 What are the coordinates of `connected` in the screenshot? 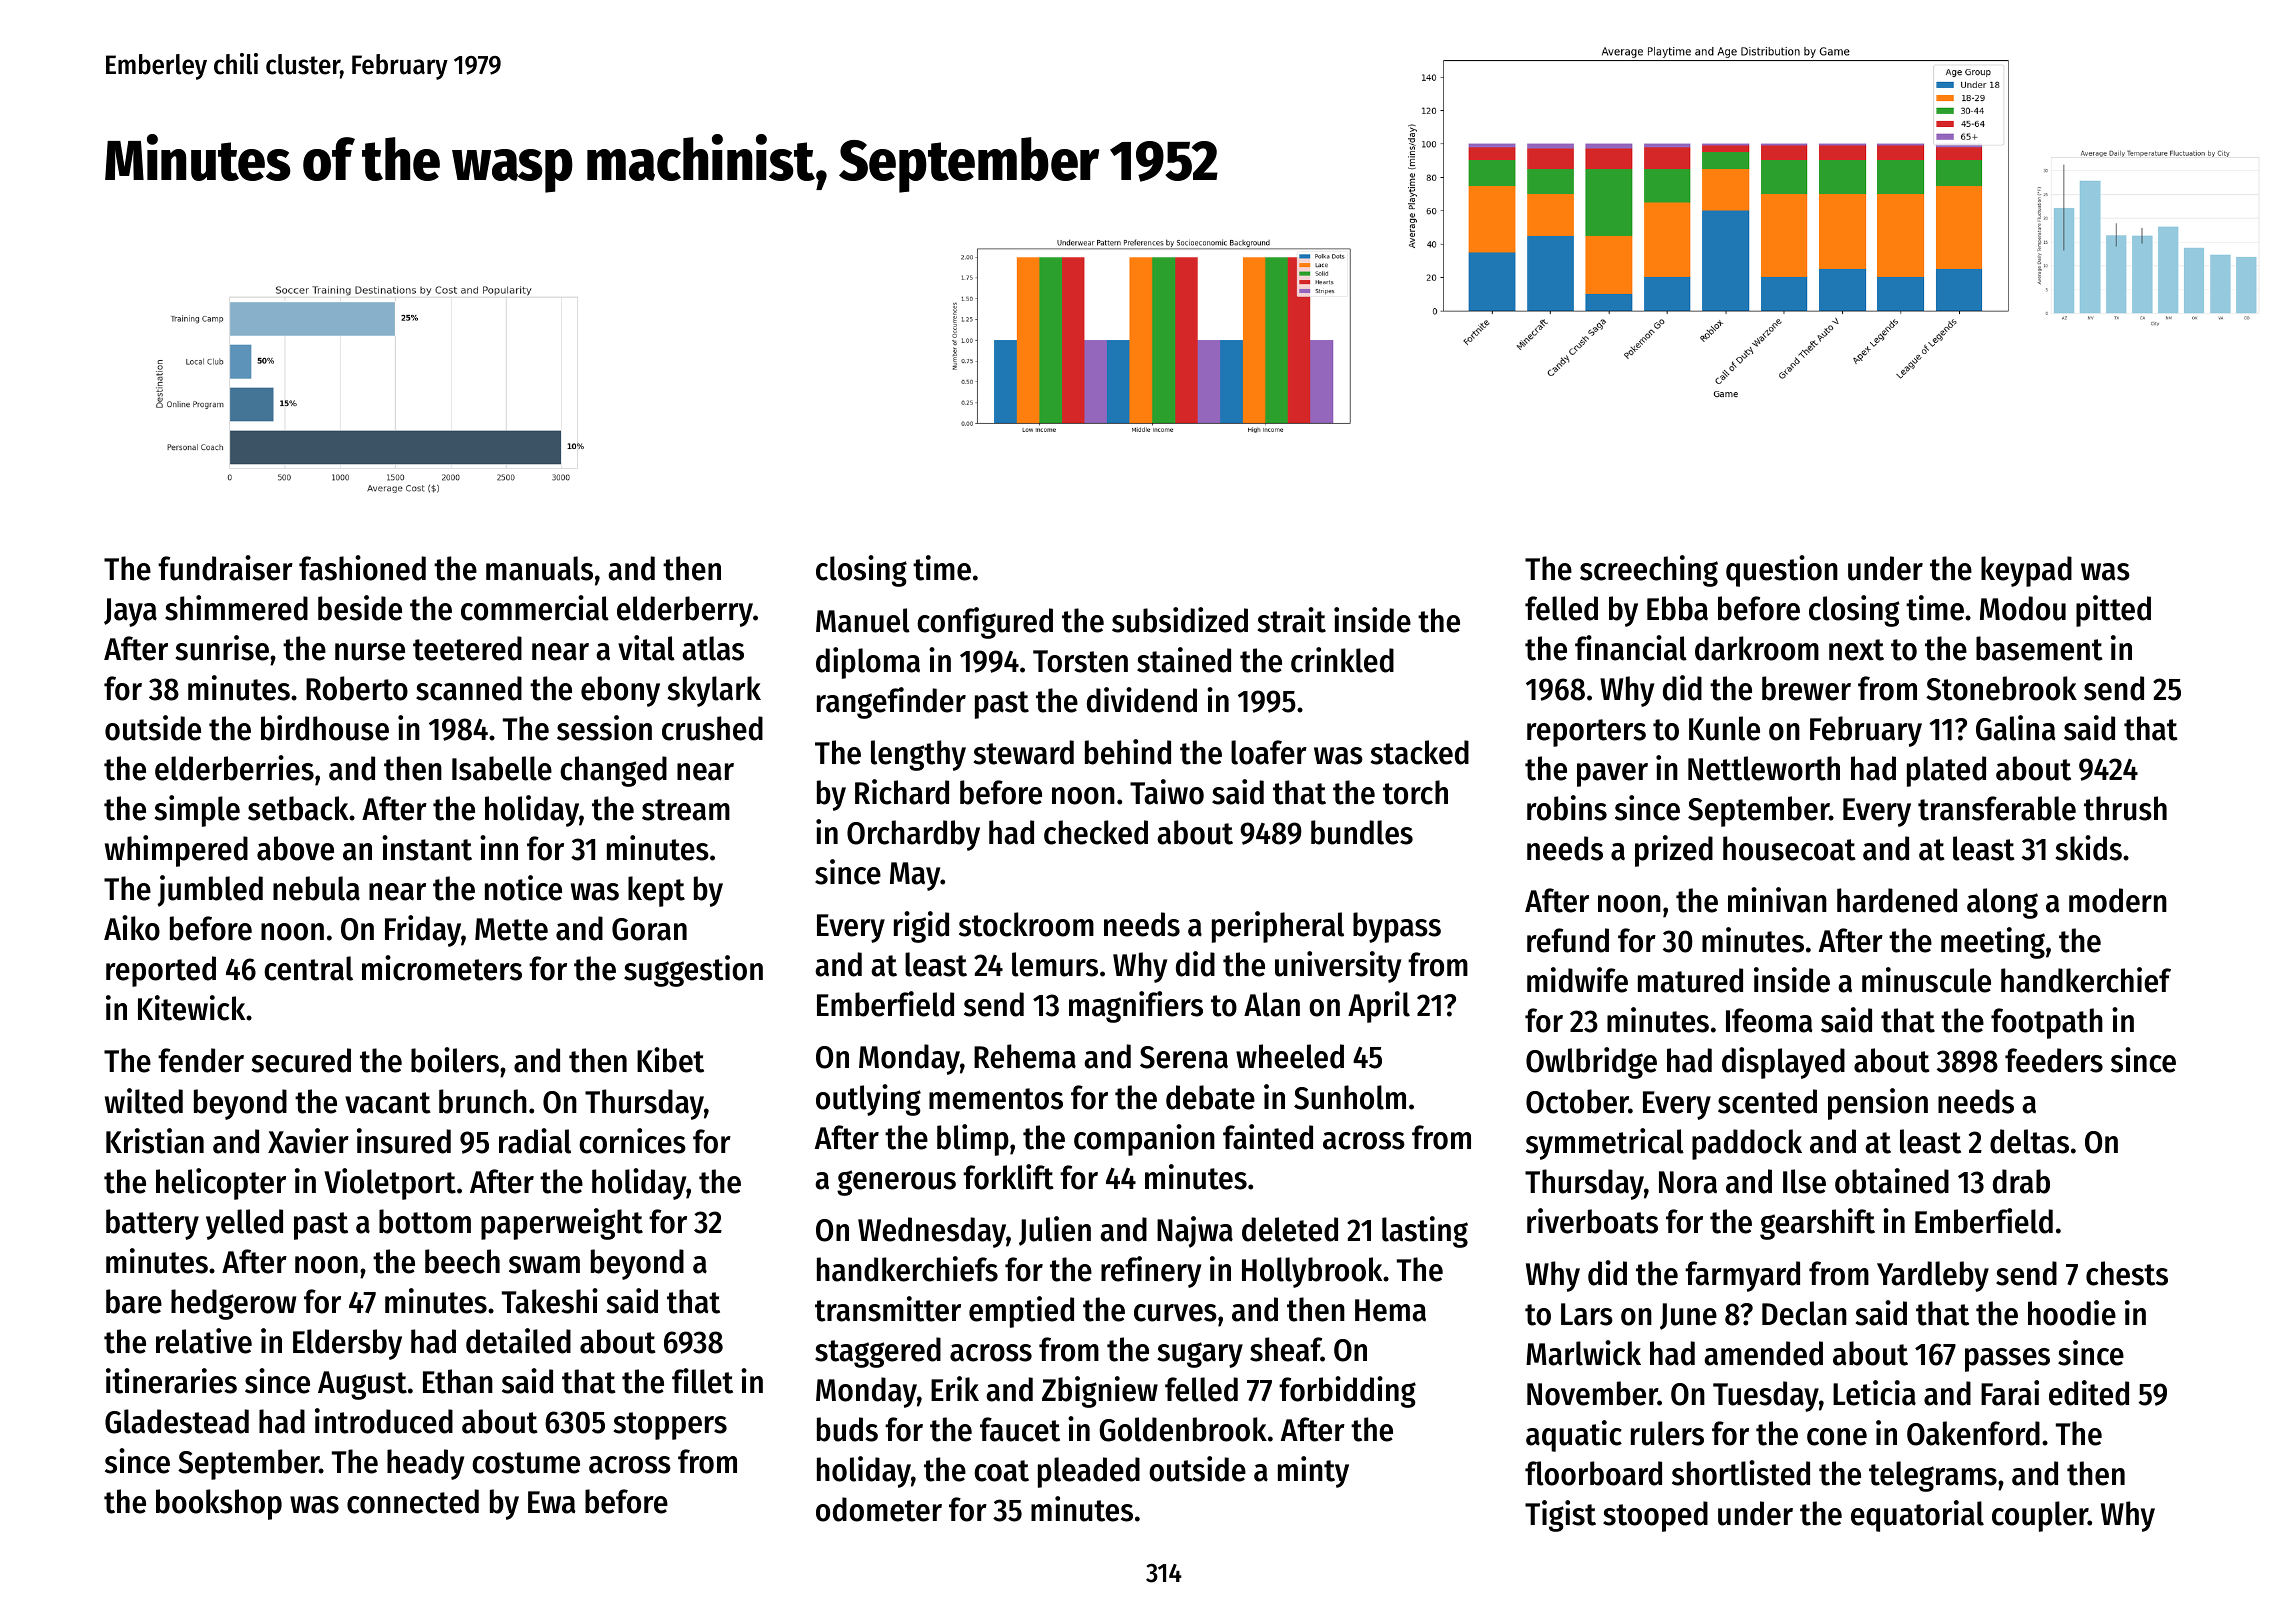 It's located at (413, 1501).
